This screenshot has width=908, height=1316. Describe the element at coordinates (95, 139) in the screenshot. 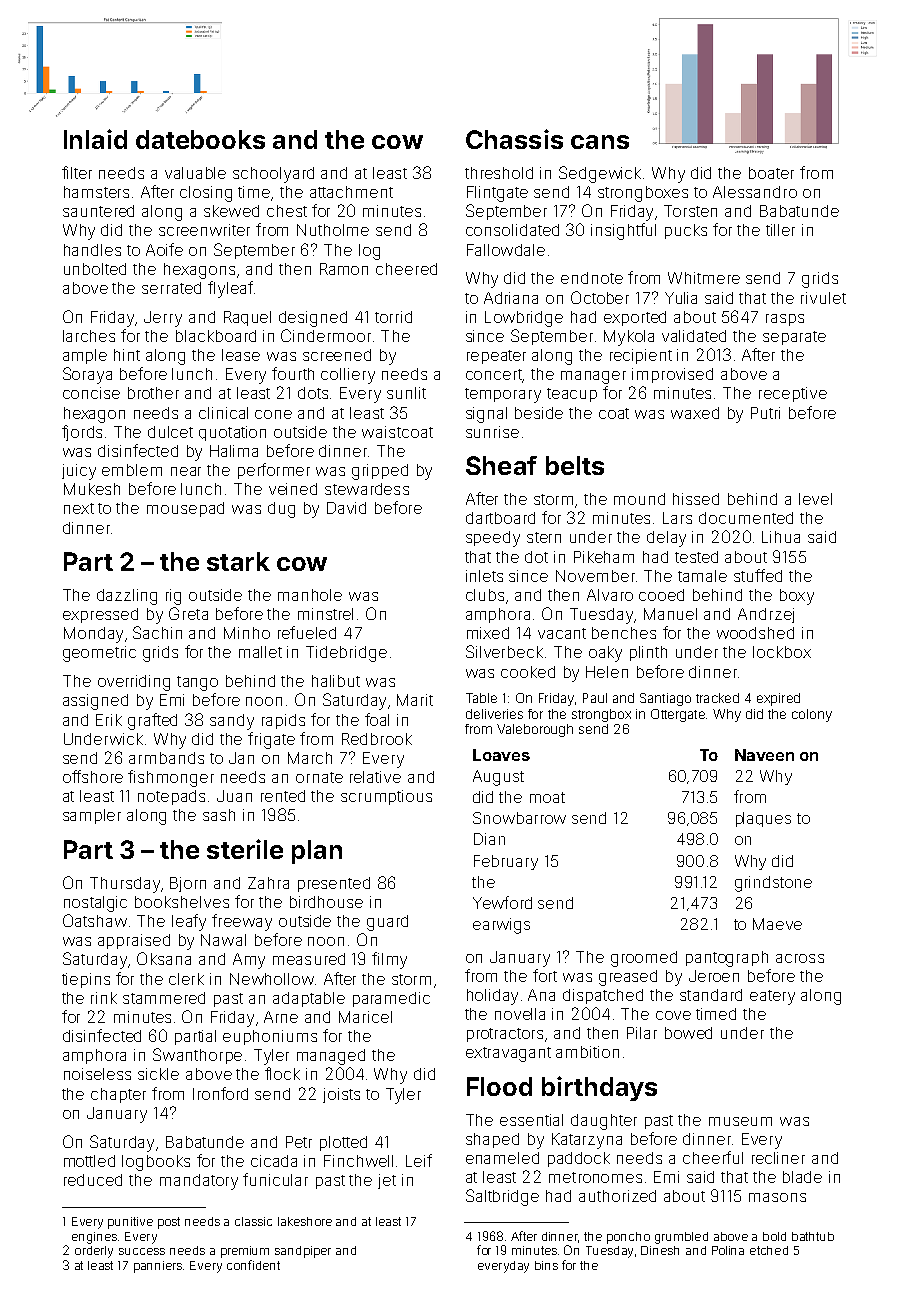

I see `Inlaid` at that location.
